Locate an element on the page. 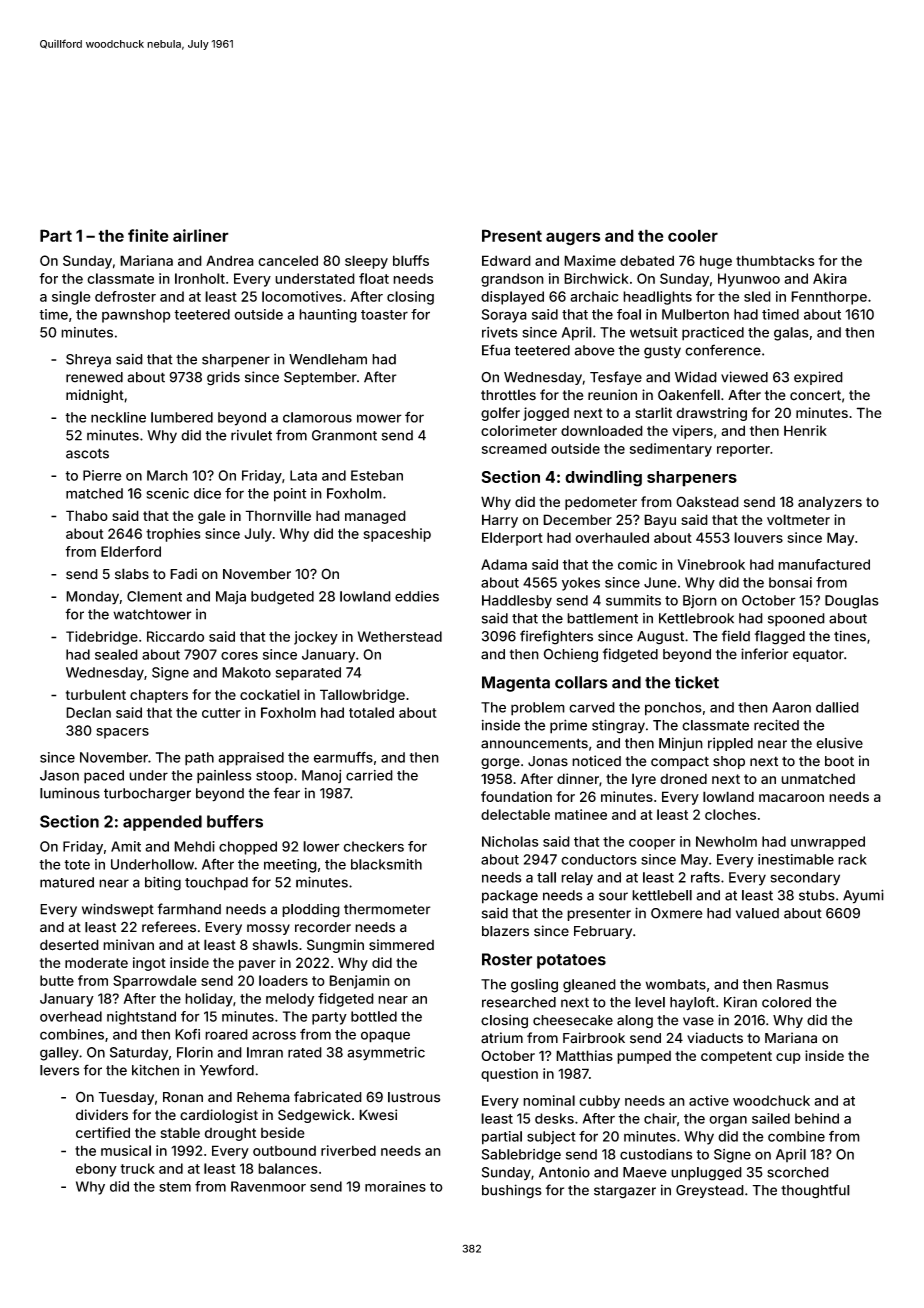 Image resolution: width=924 pixels, height=1308 pixels. vipers is located at coordinates (692, 432).
